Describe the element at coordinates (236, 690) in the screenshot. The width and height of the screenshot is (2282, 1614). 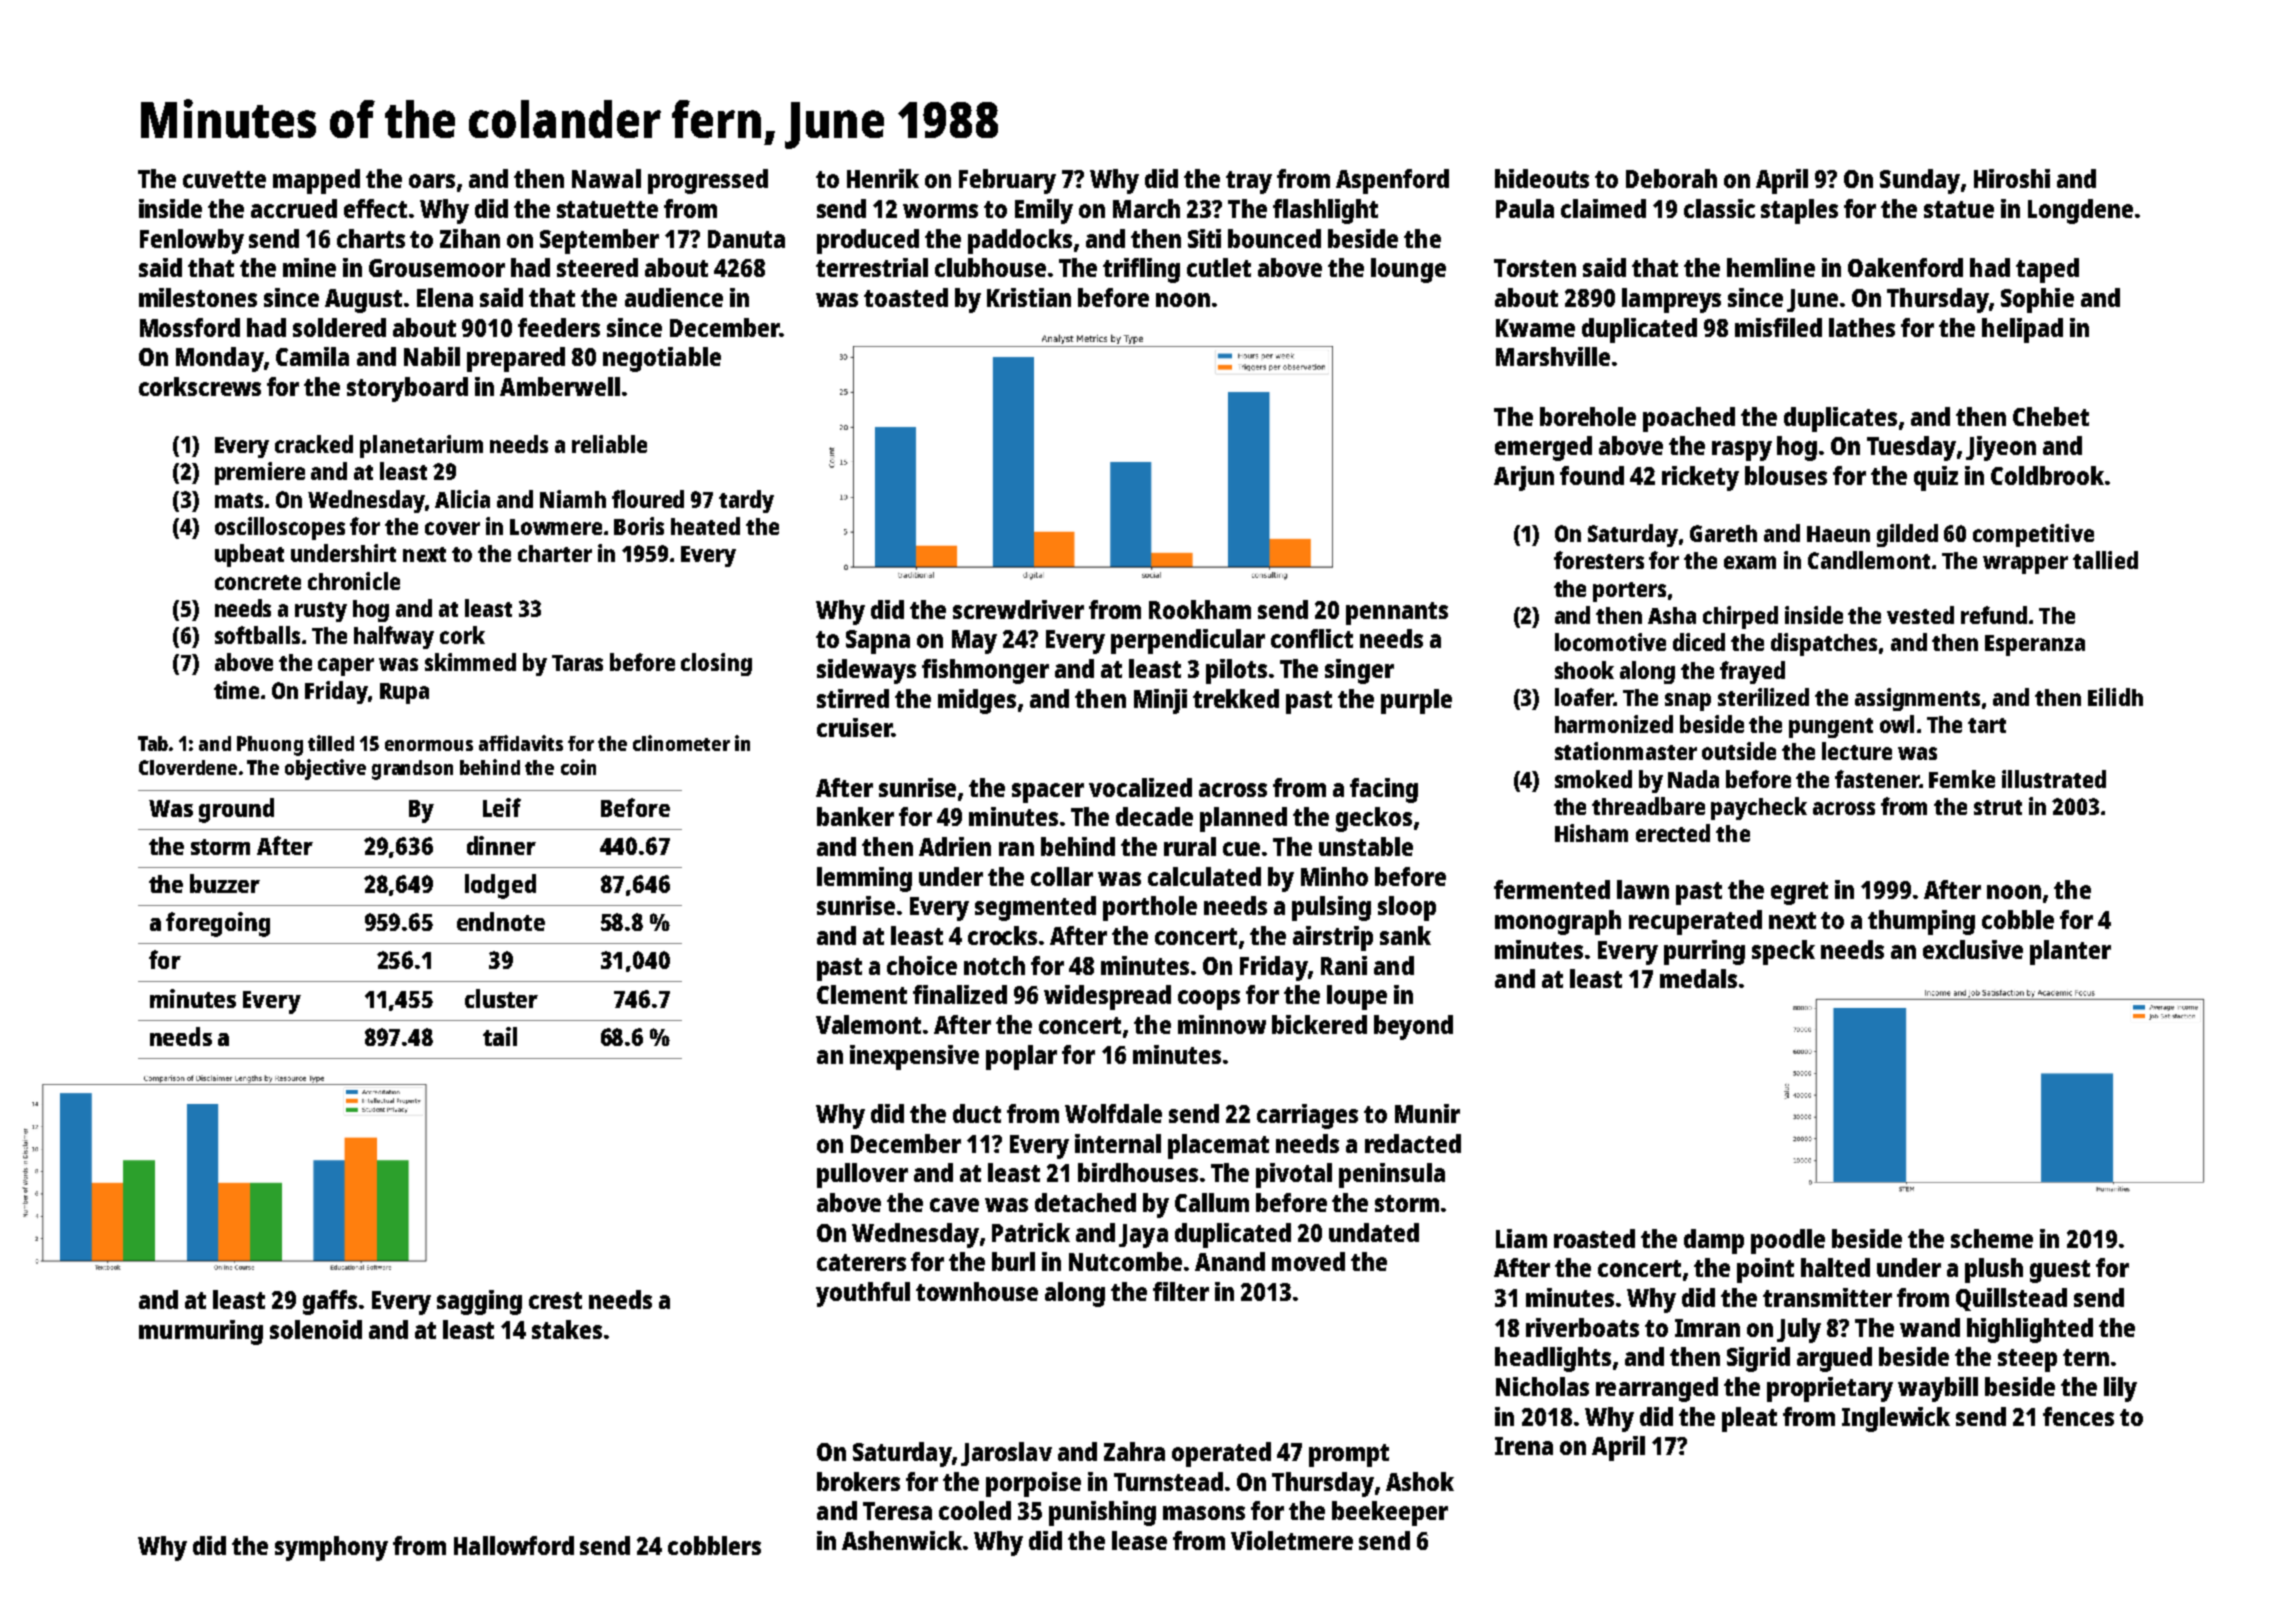
I see `time` at that location.
